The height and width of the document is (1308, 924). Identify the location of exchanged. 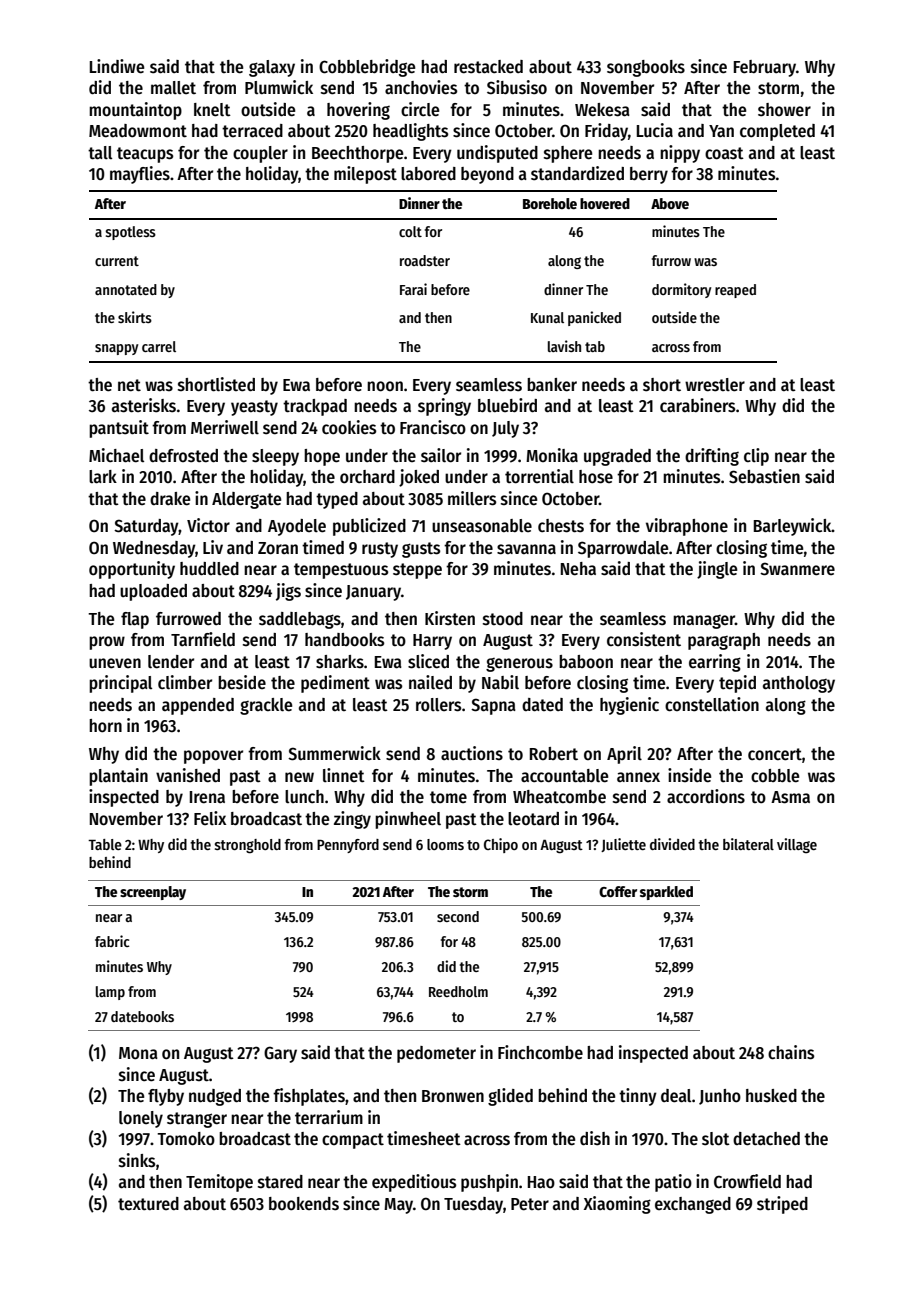
(693, 1205).
